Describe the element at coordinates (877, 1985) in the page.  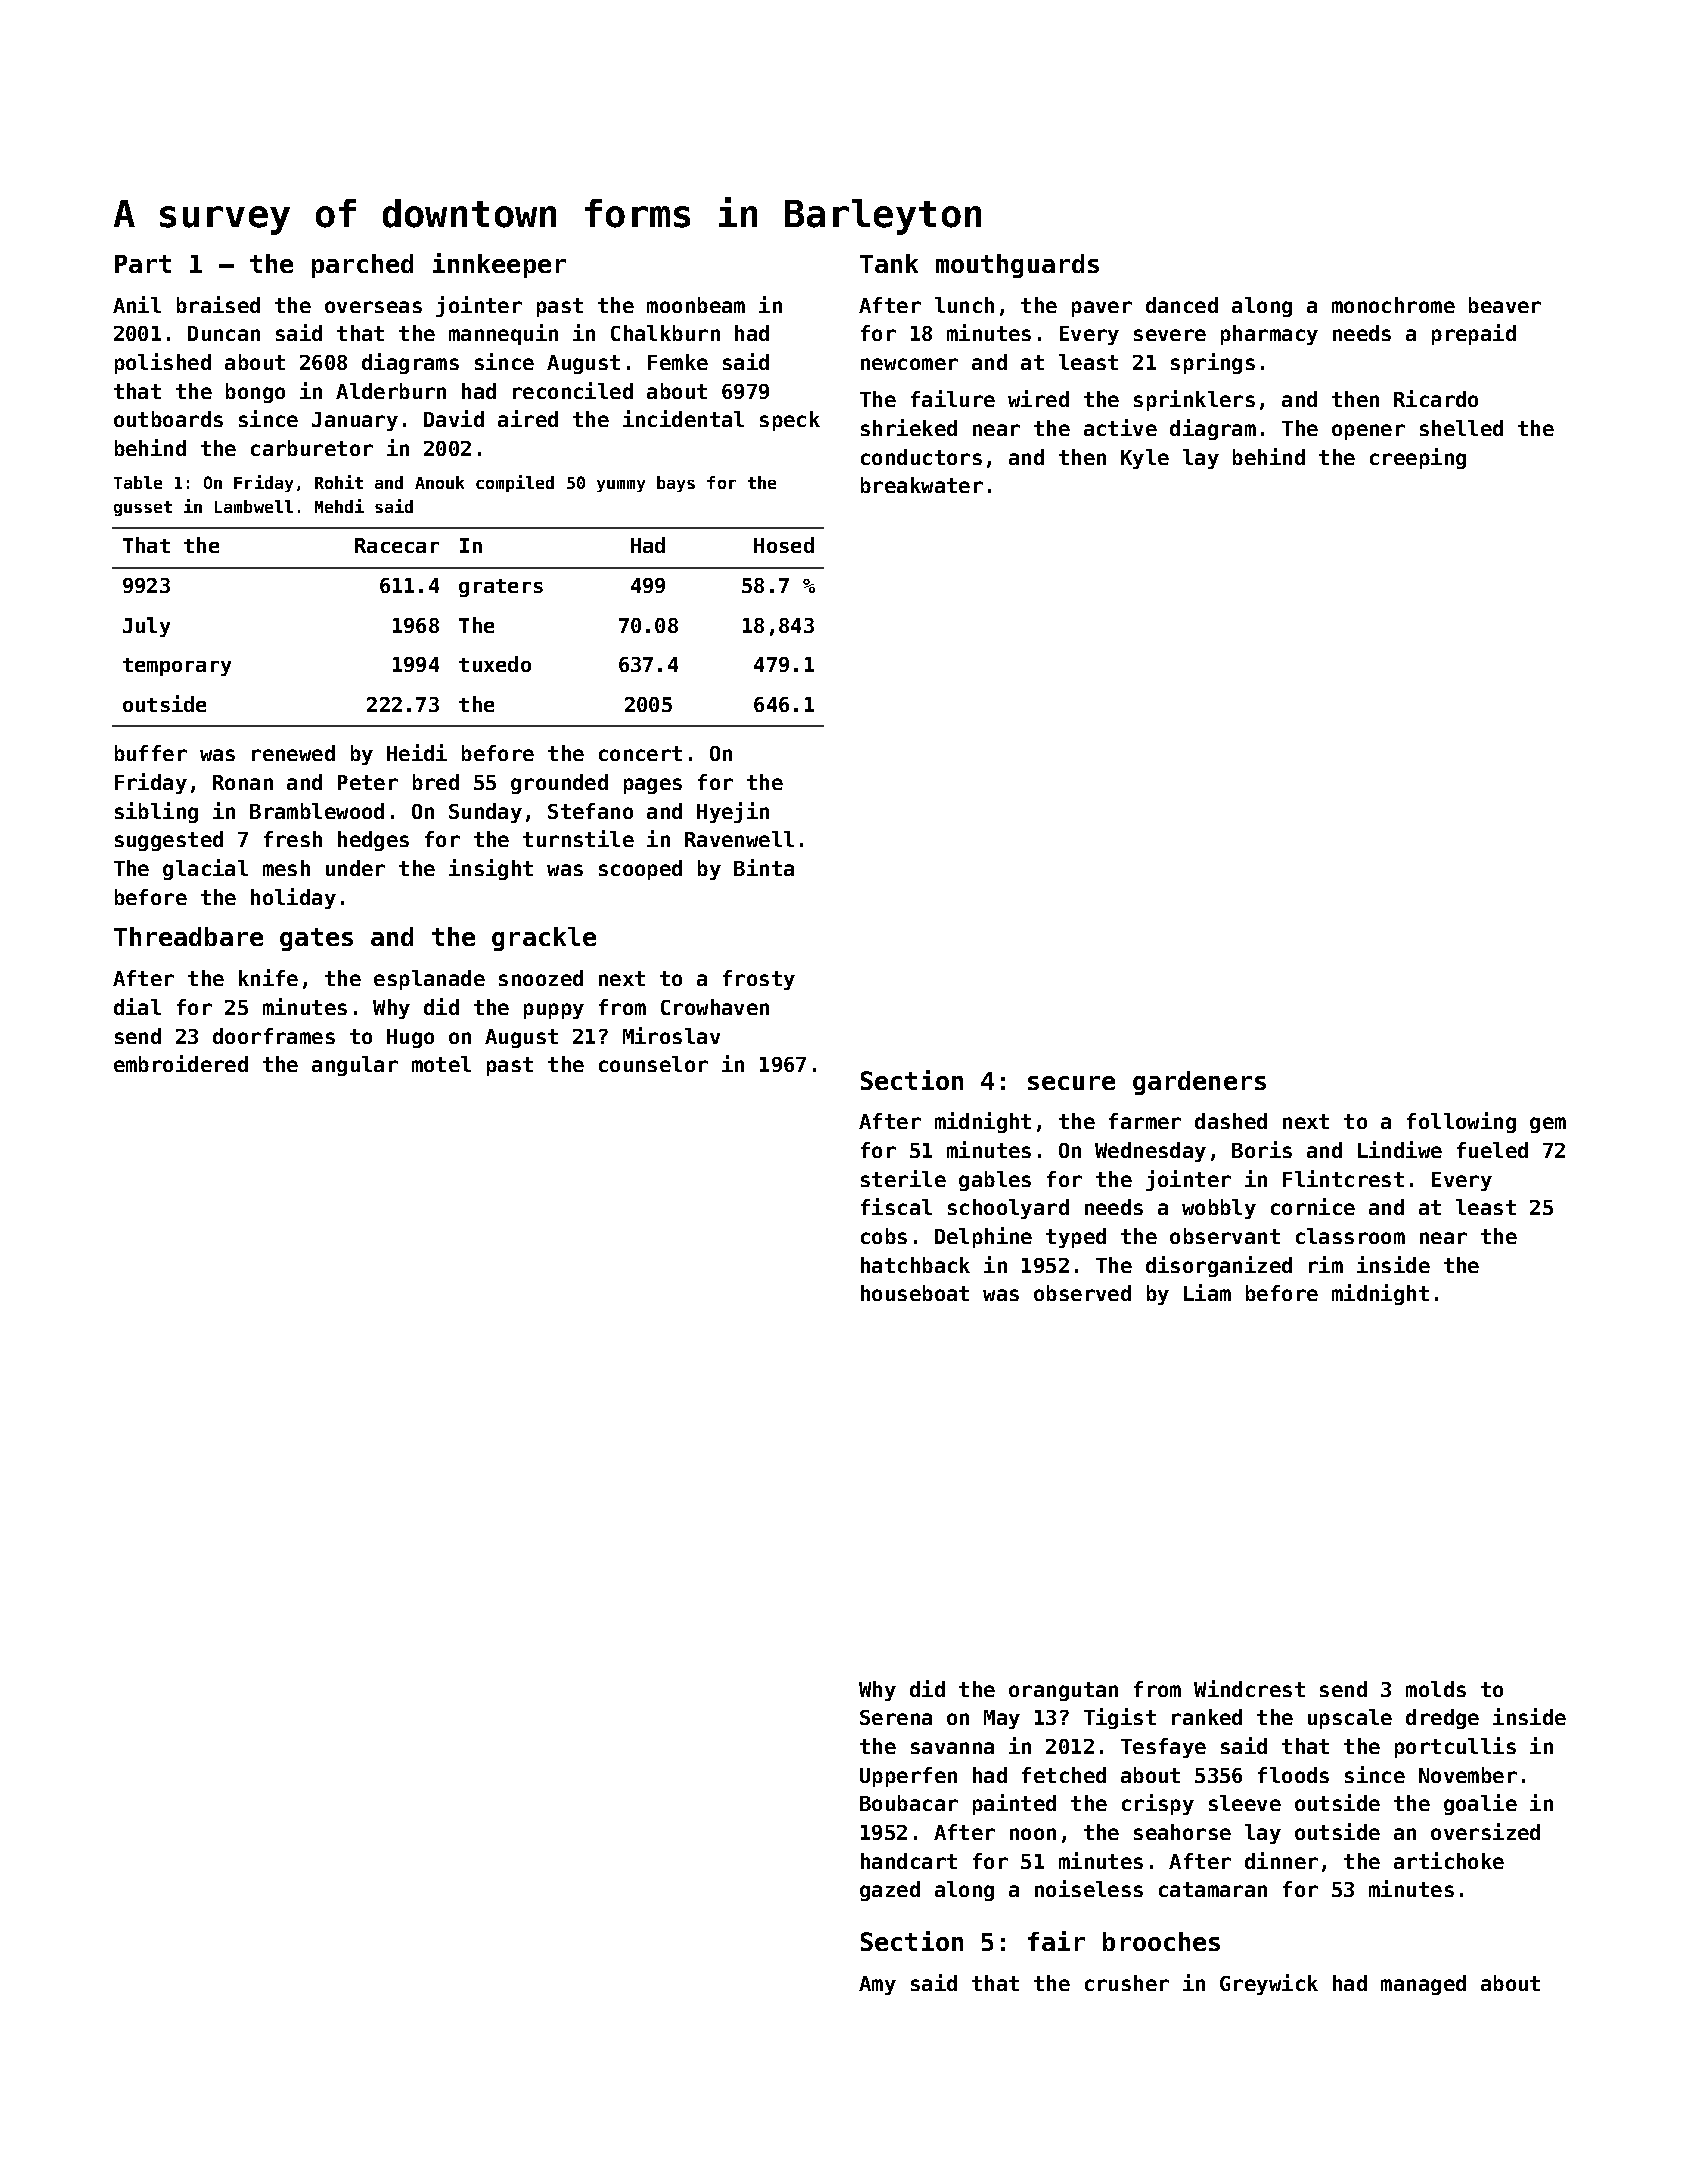
I see `Amy` at that location.
